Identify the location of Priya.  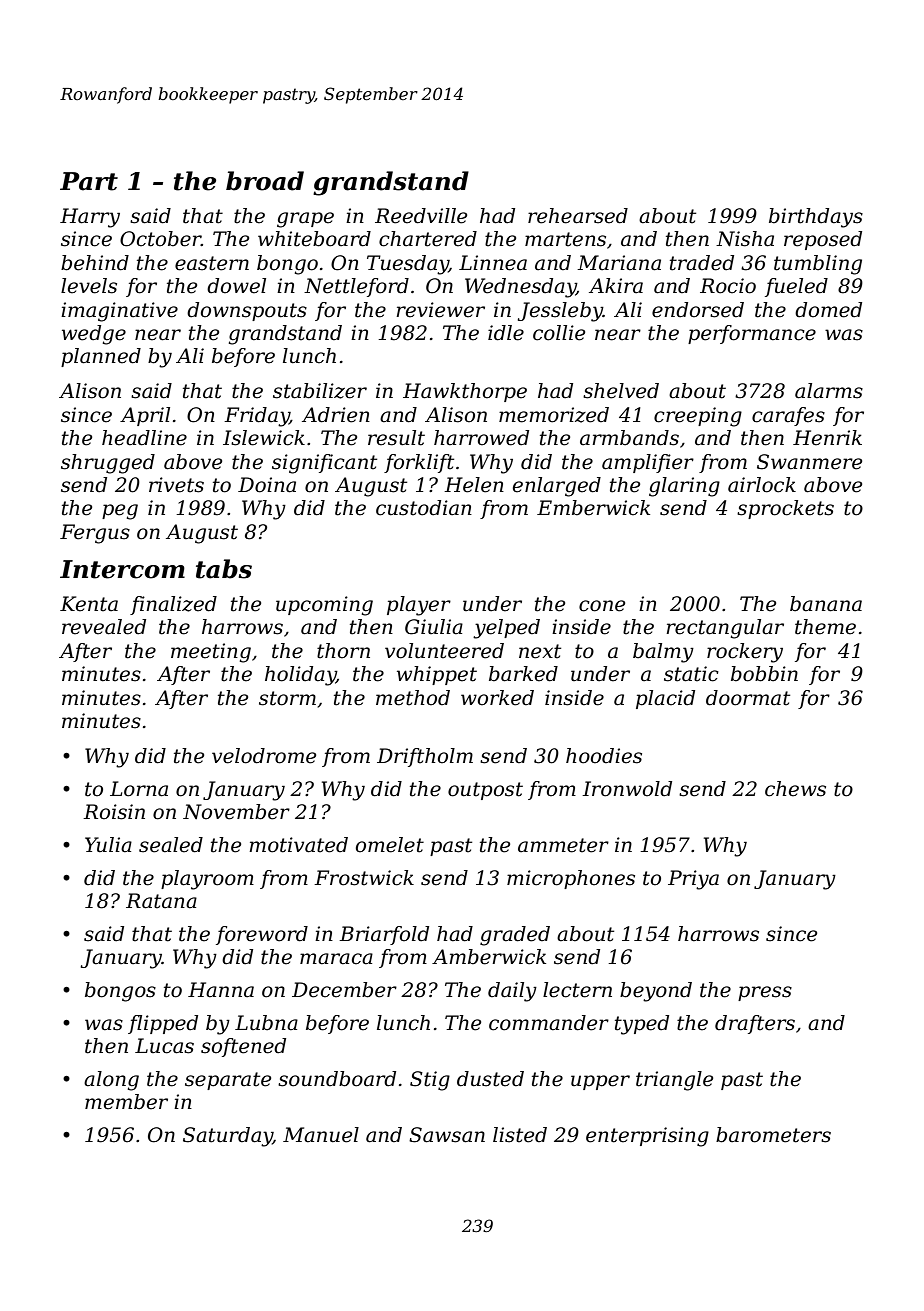
(693, 880).
